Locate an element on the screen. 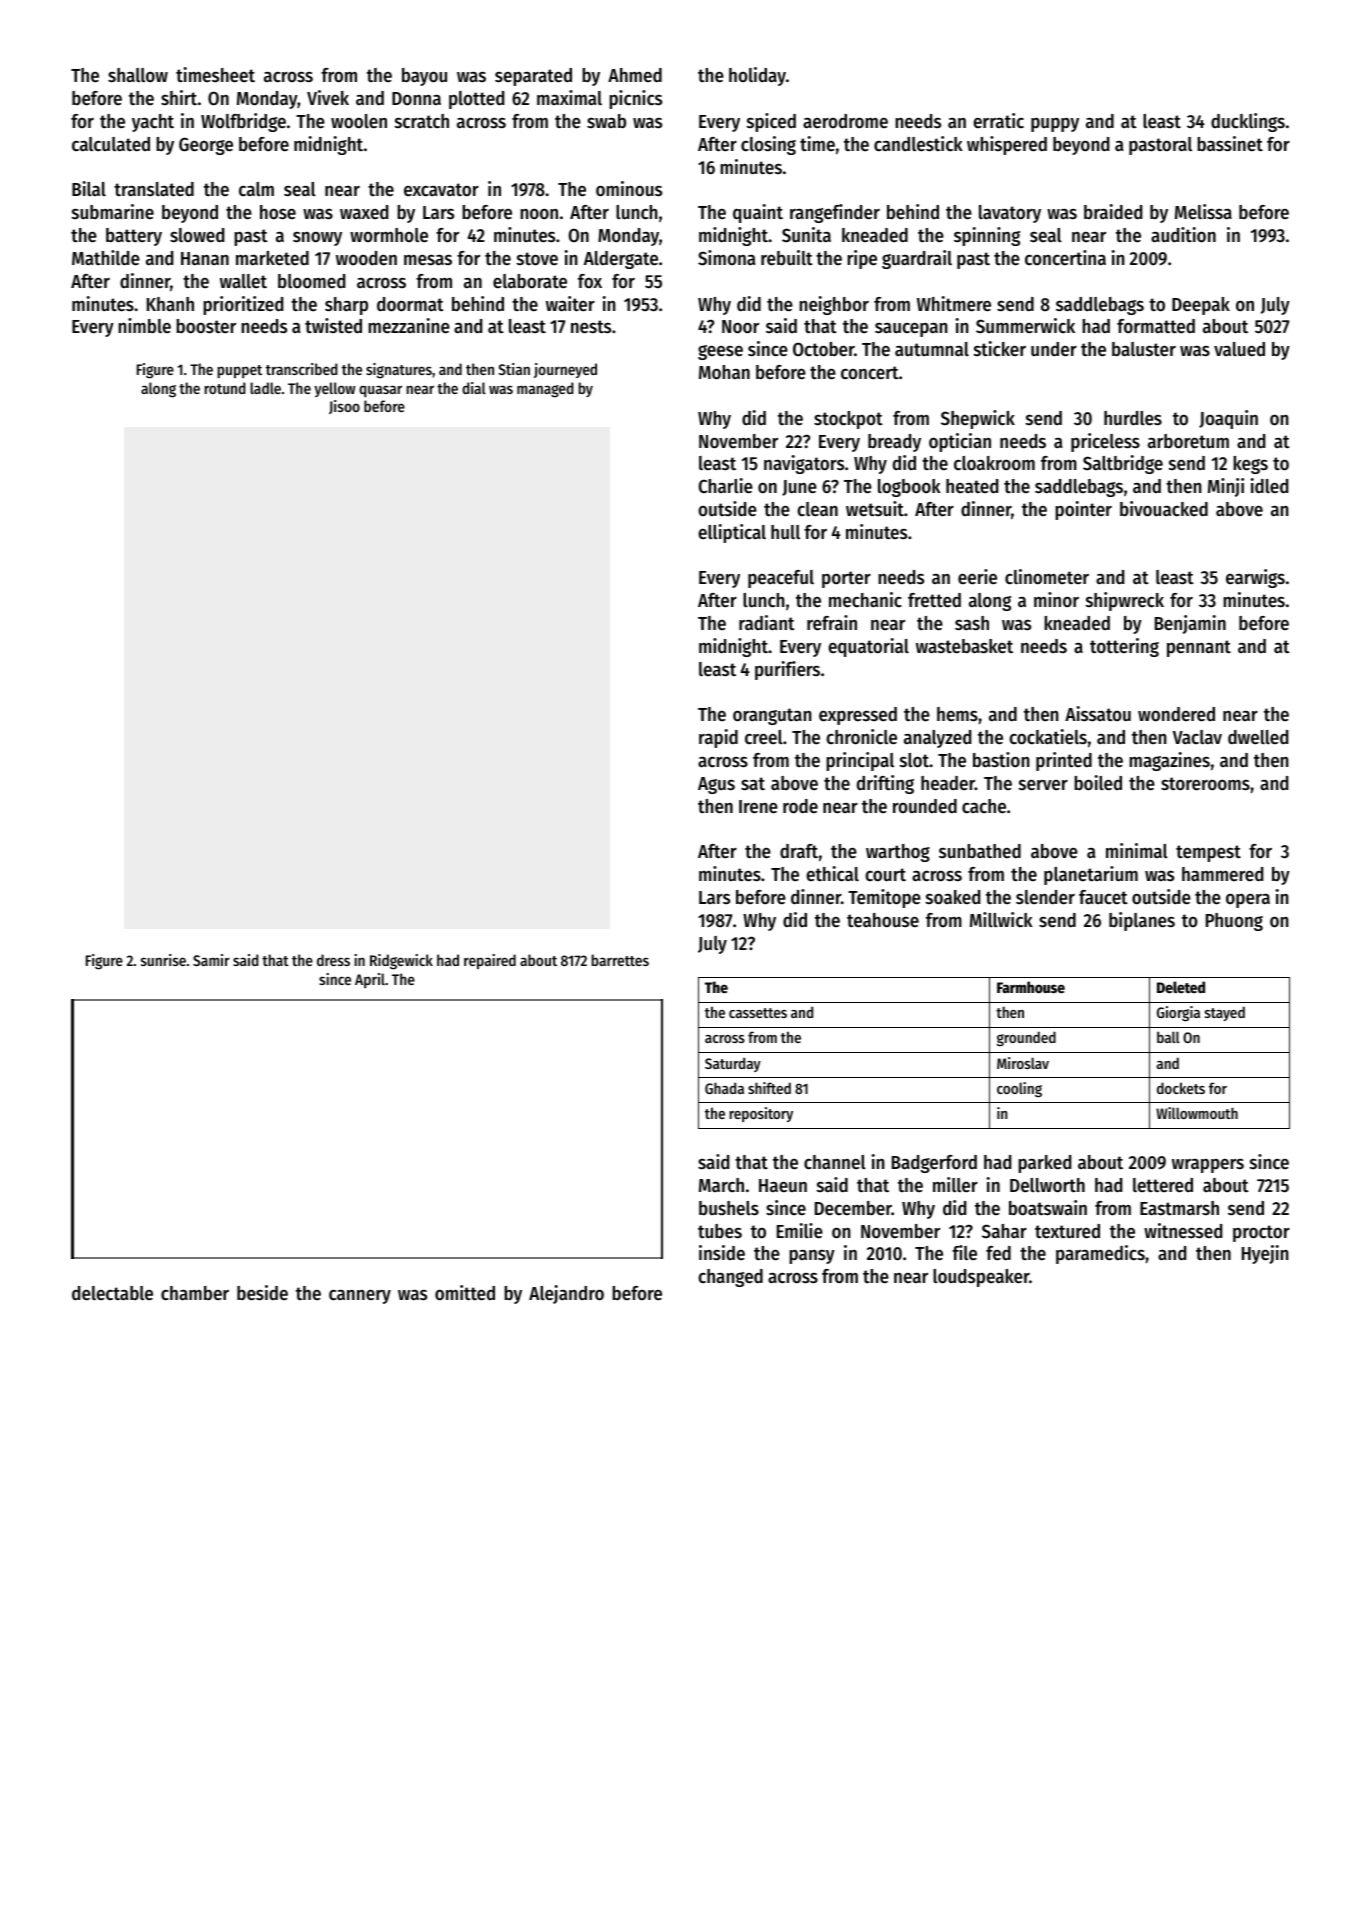  Jisoo is located at coordinates (344, 407).
